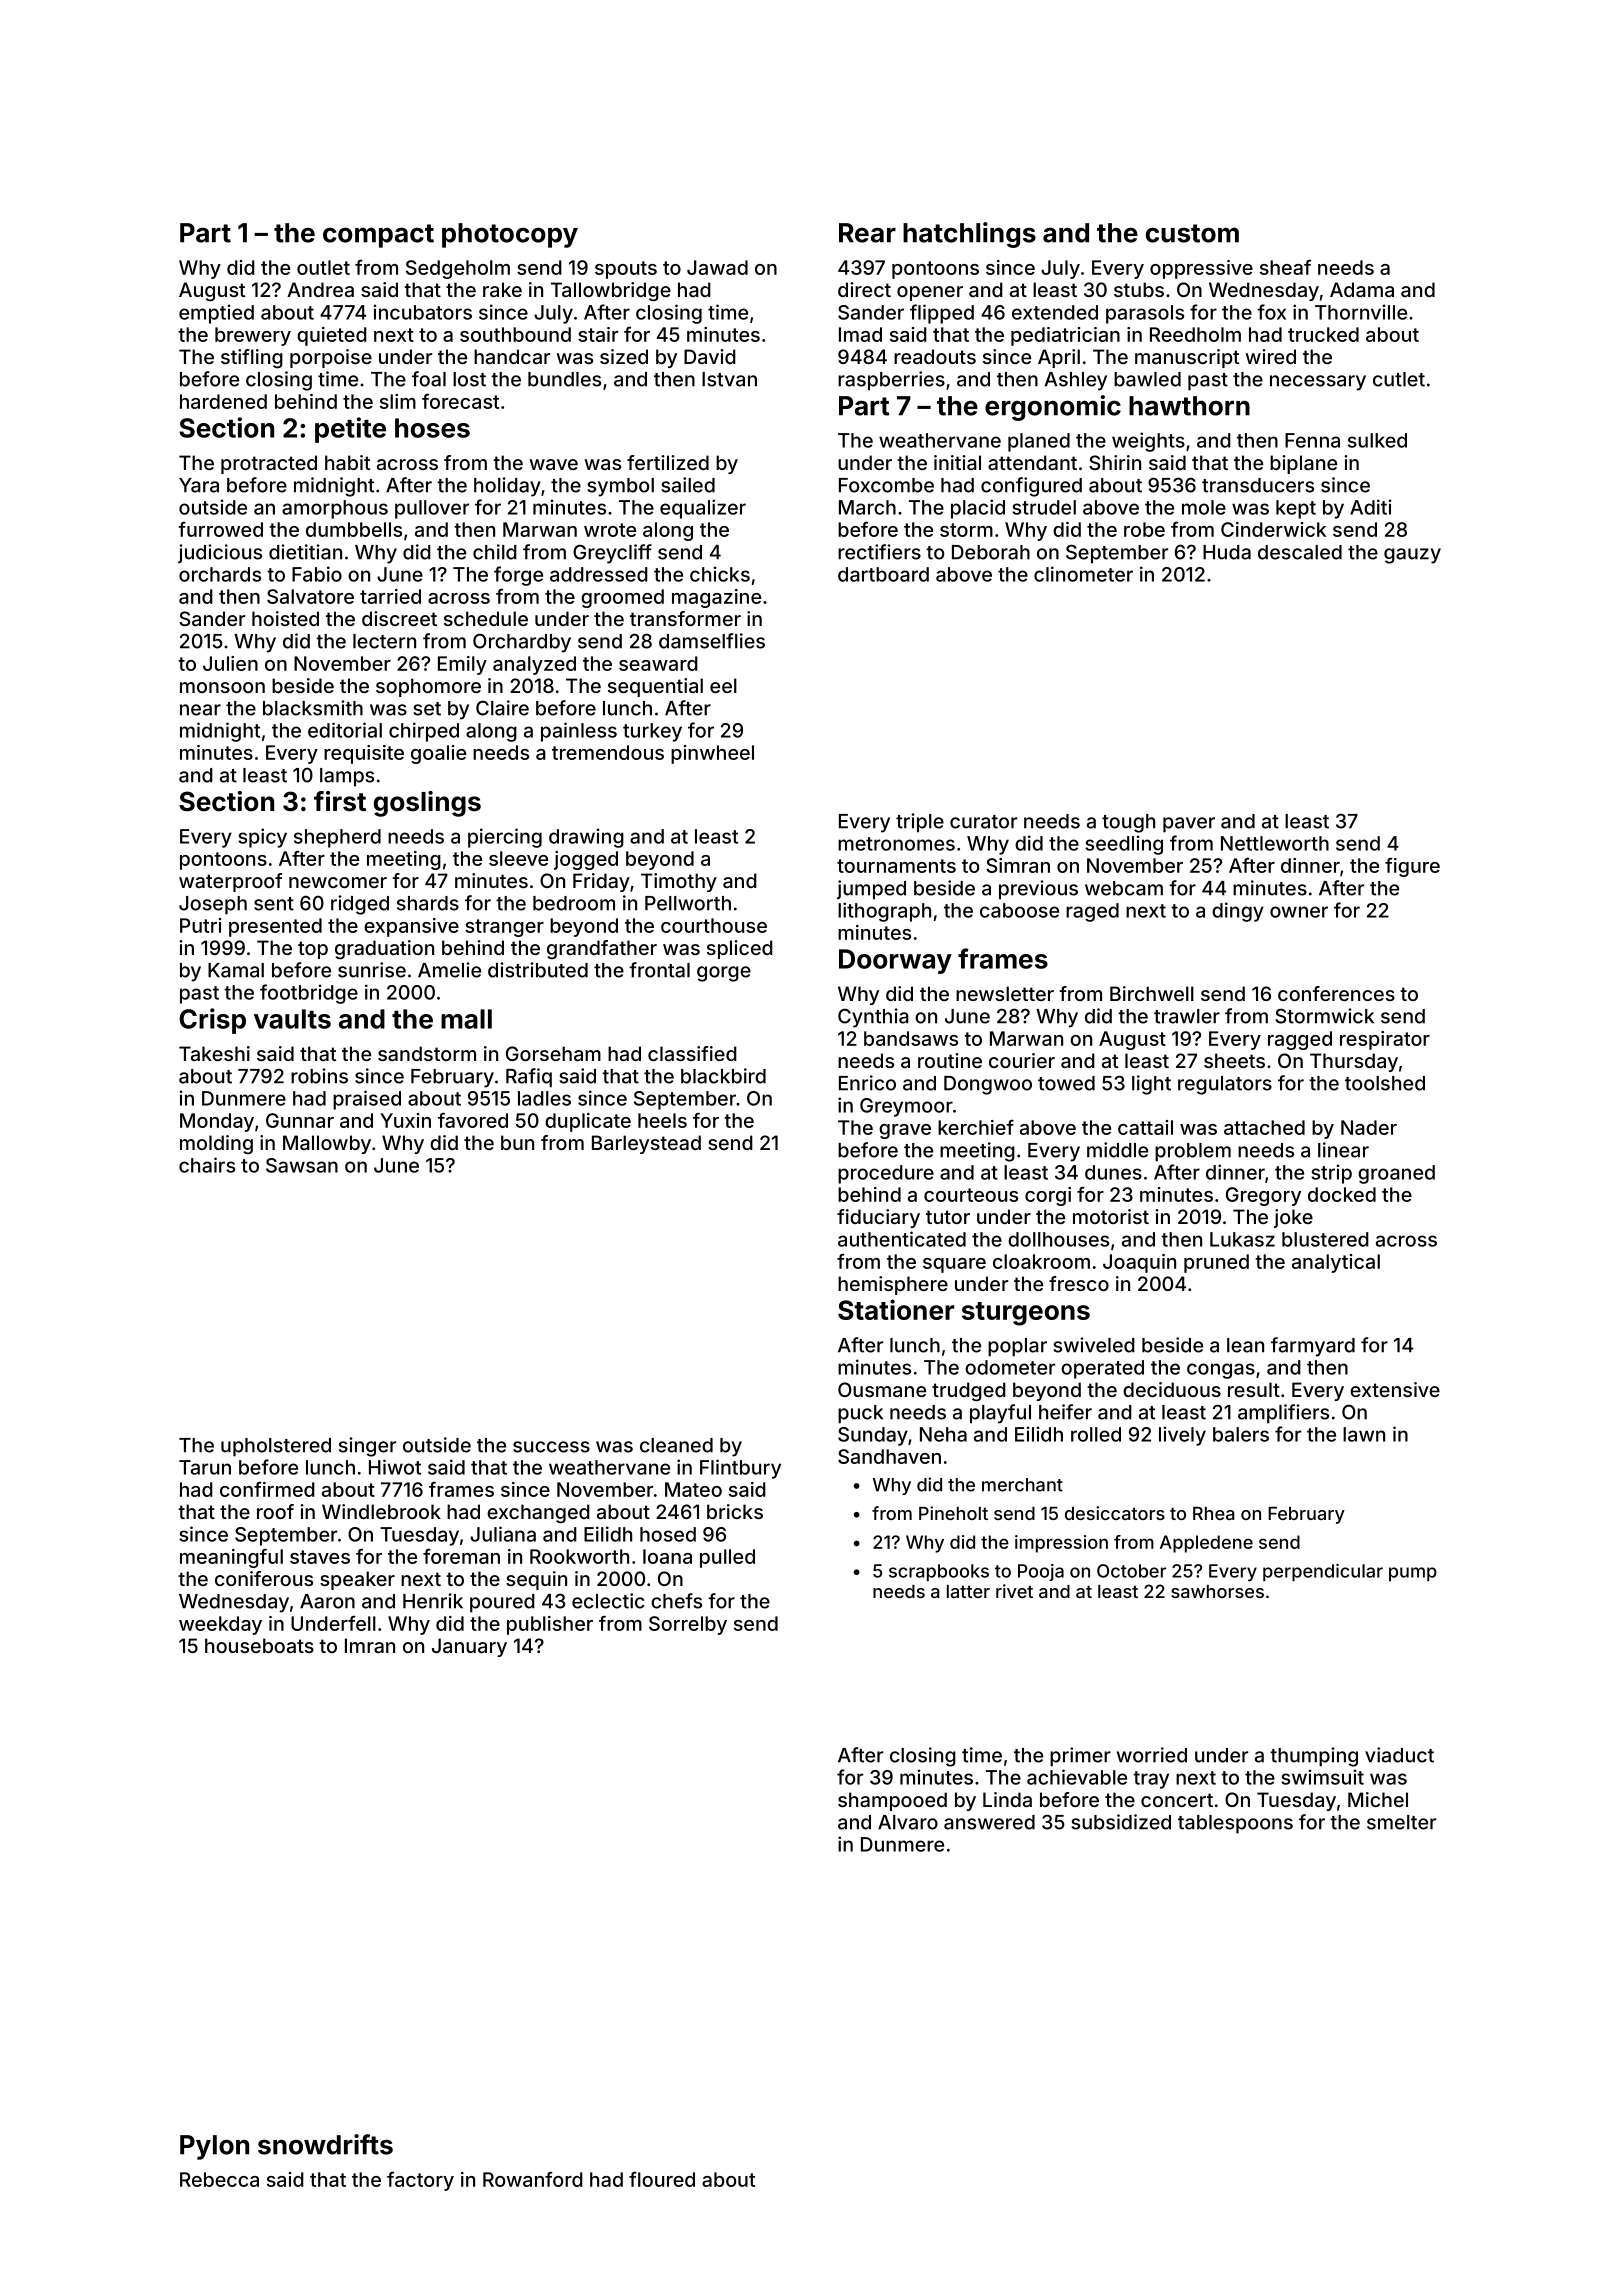 The height and width of the screenshot is (2292, 1620). Describe the element at coordinates (372, 970) in the screenshot. I see `sunrise` at that location.
